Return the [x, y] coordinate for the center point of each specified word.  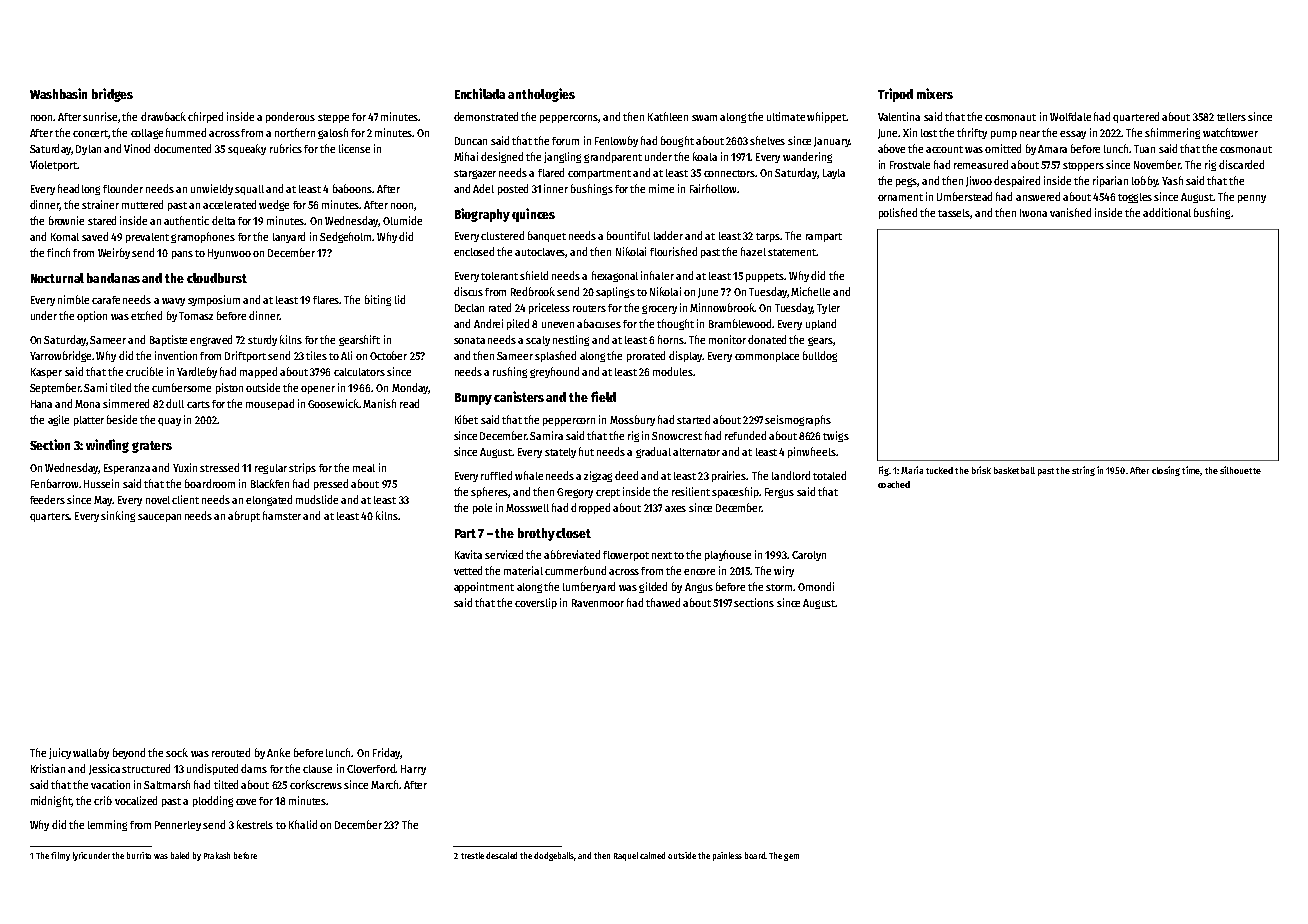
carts [198, 404]
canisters [519, 396]
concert [90, 133]
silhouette [1240, 470]
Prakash [217, 855]
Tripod [895, 95]
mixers [935, 93]
